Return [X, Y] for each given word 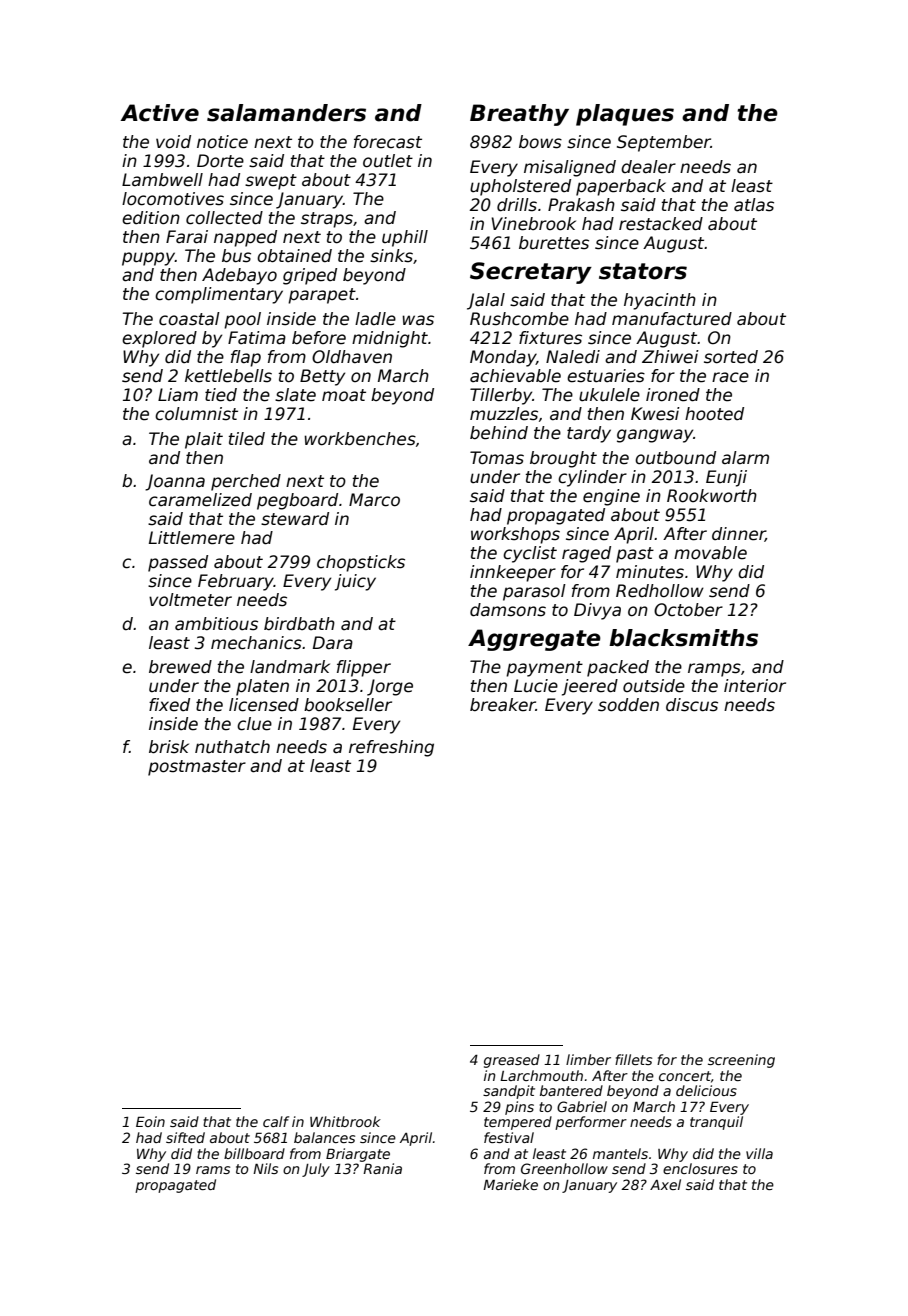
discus [692, 705]
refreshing [391, 748]
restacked [661, 224]
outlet [388, 161]
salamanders [286, 113]
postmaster [197, 768]
